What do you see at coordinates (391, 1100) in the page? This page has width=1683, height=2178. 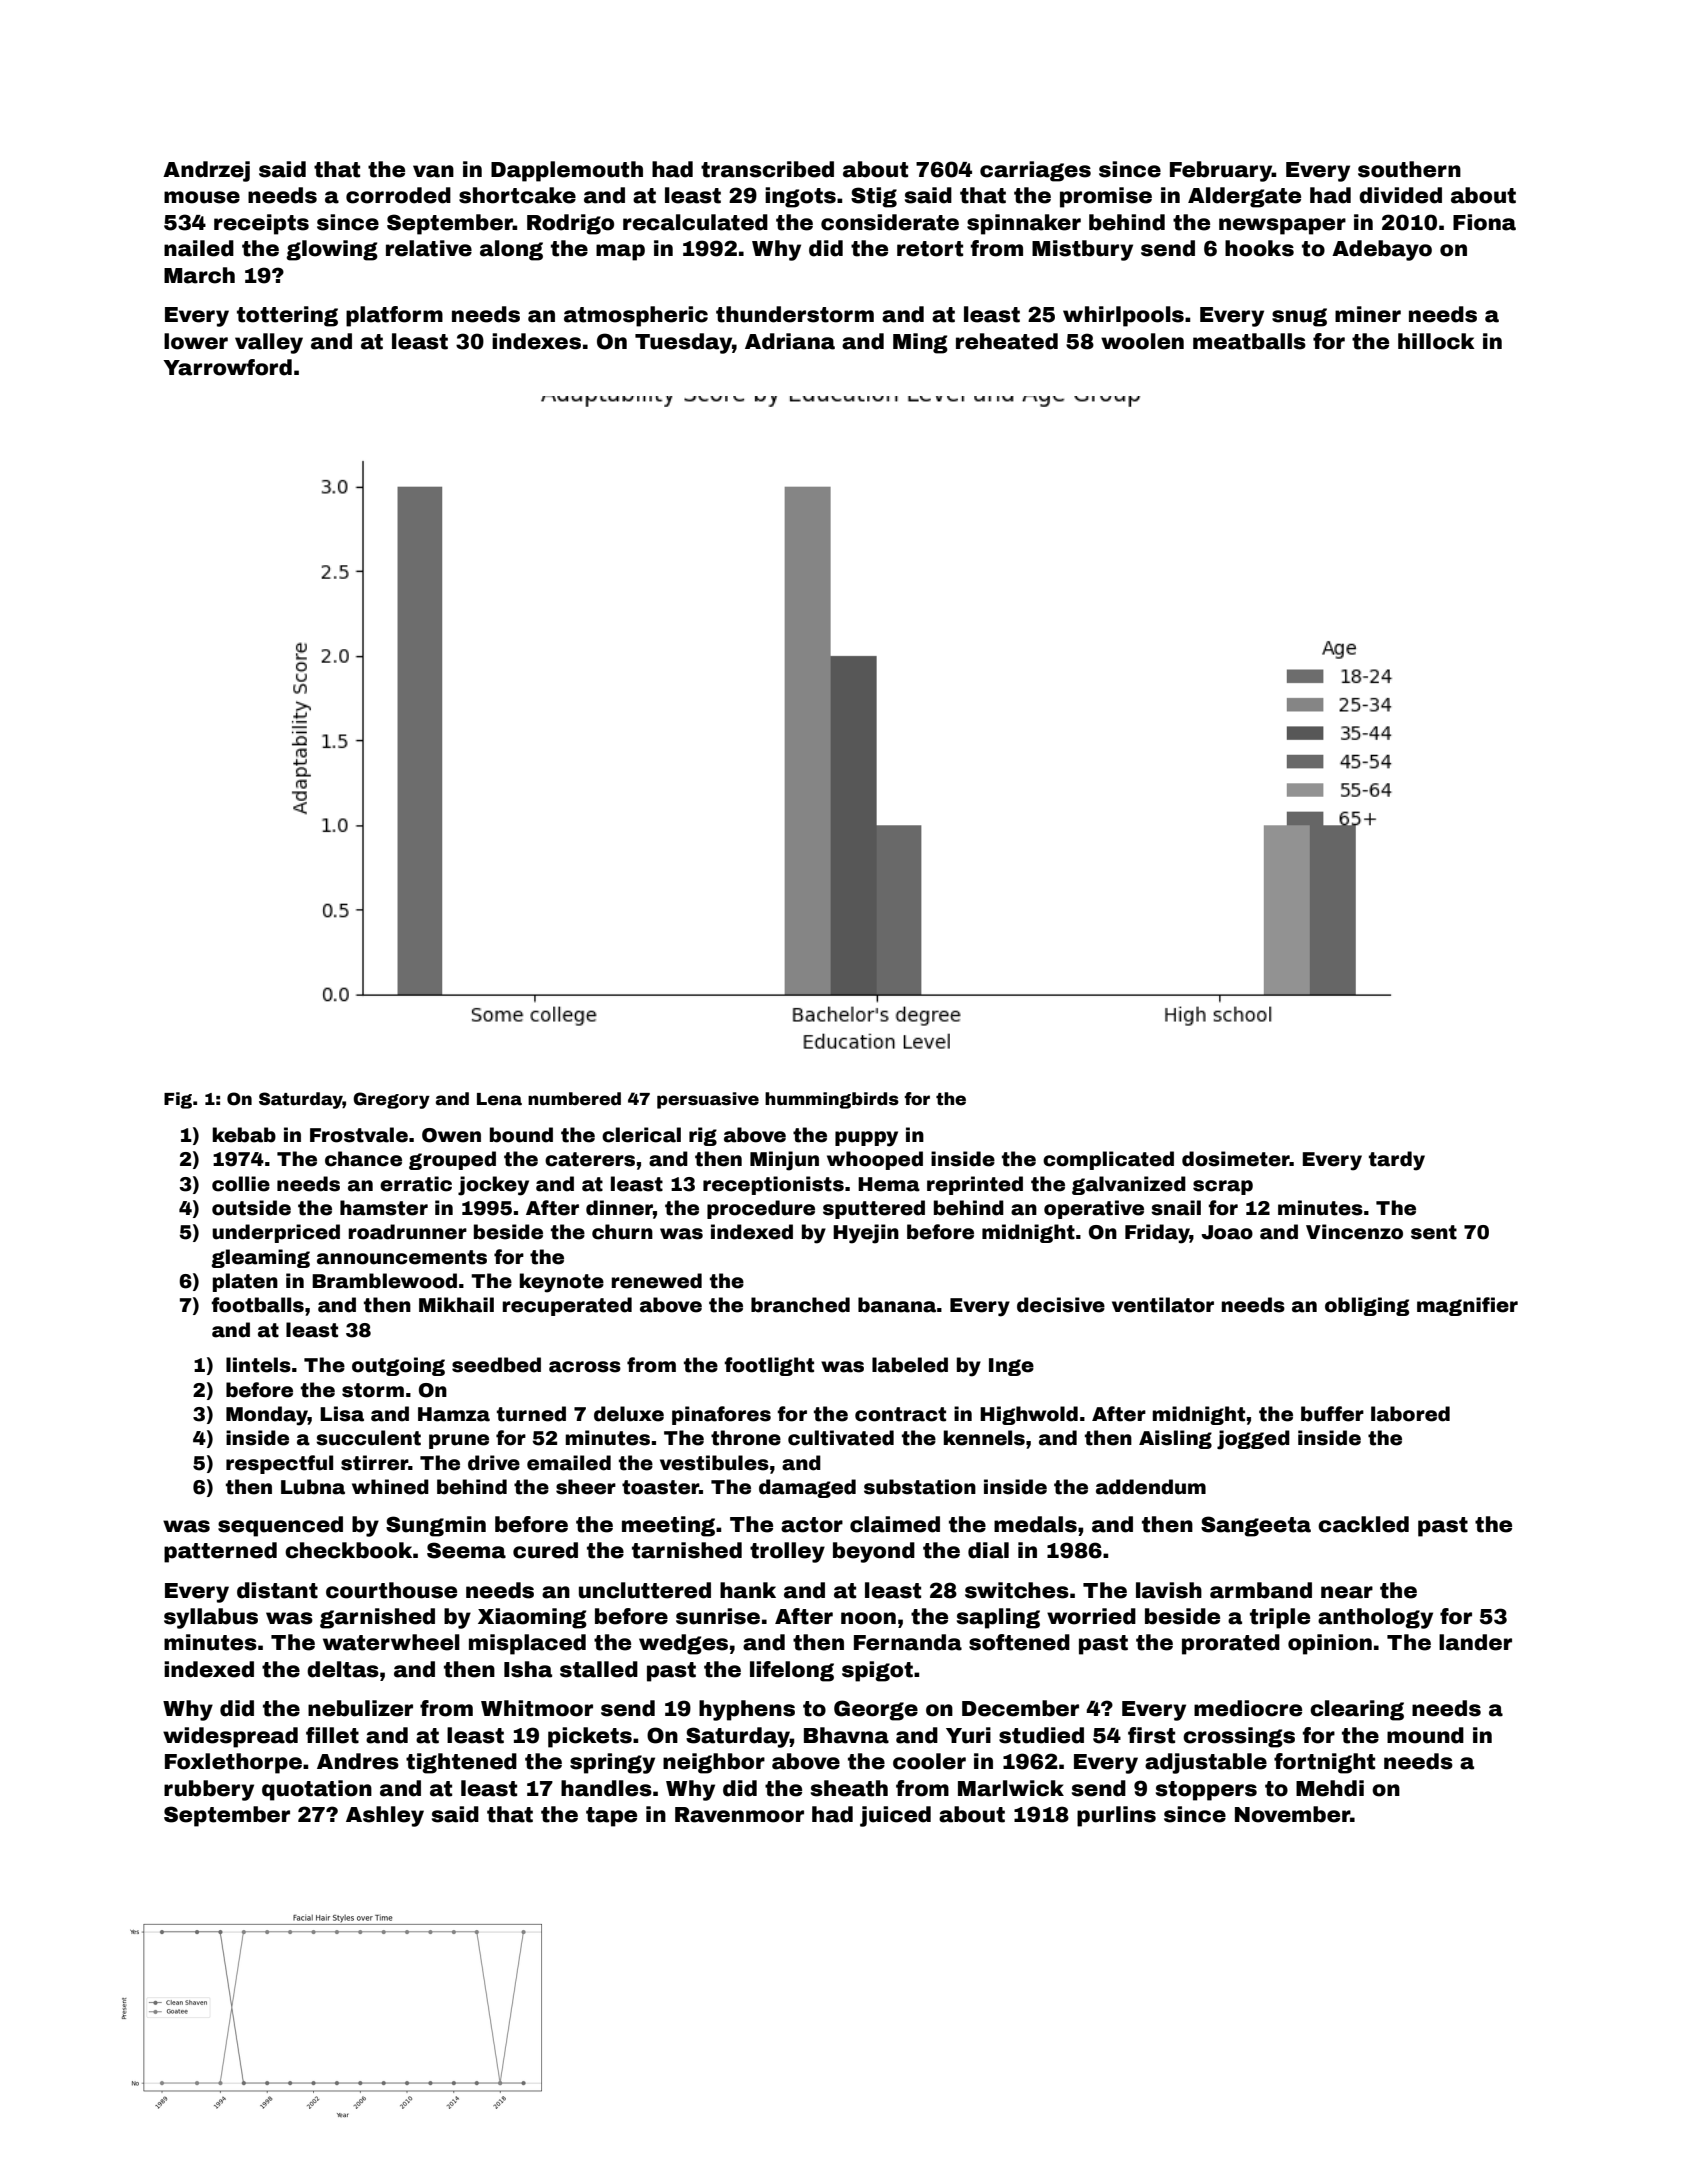 I see `Gregory` at bounding box center [391, 1100].
